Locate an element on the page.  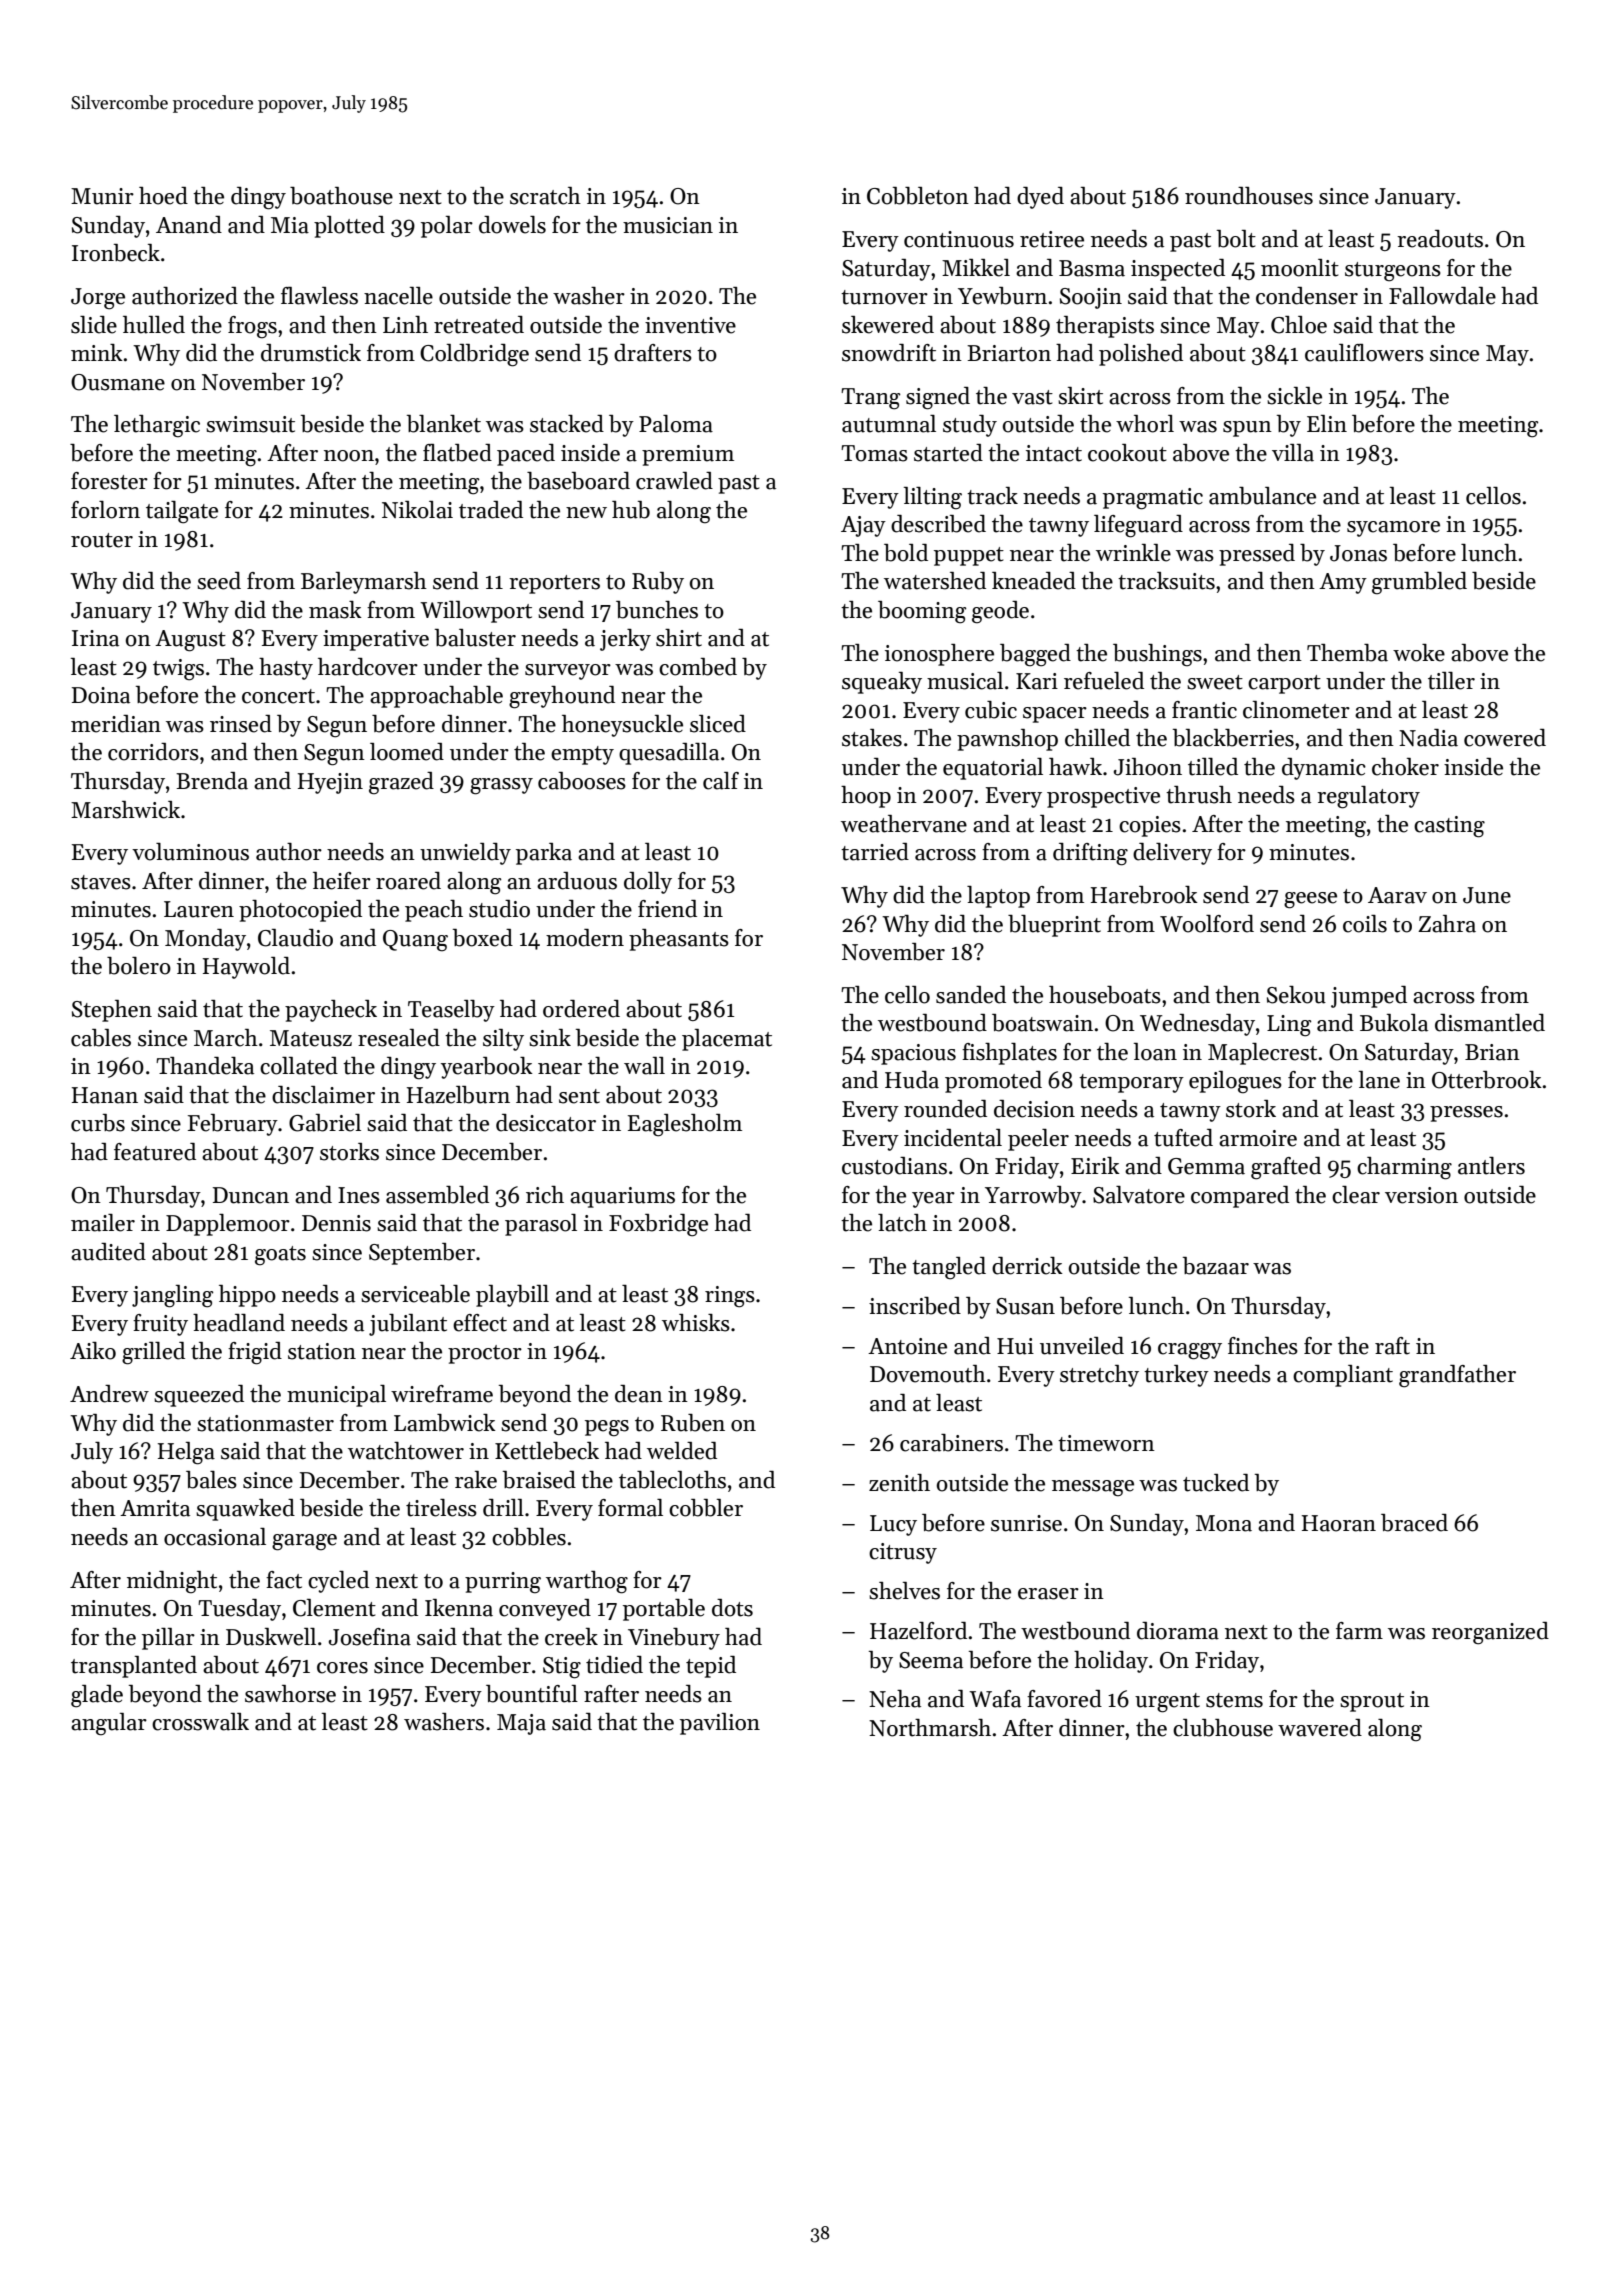
Elin is located at coordinates (1327, 423).
